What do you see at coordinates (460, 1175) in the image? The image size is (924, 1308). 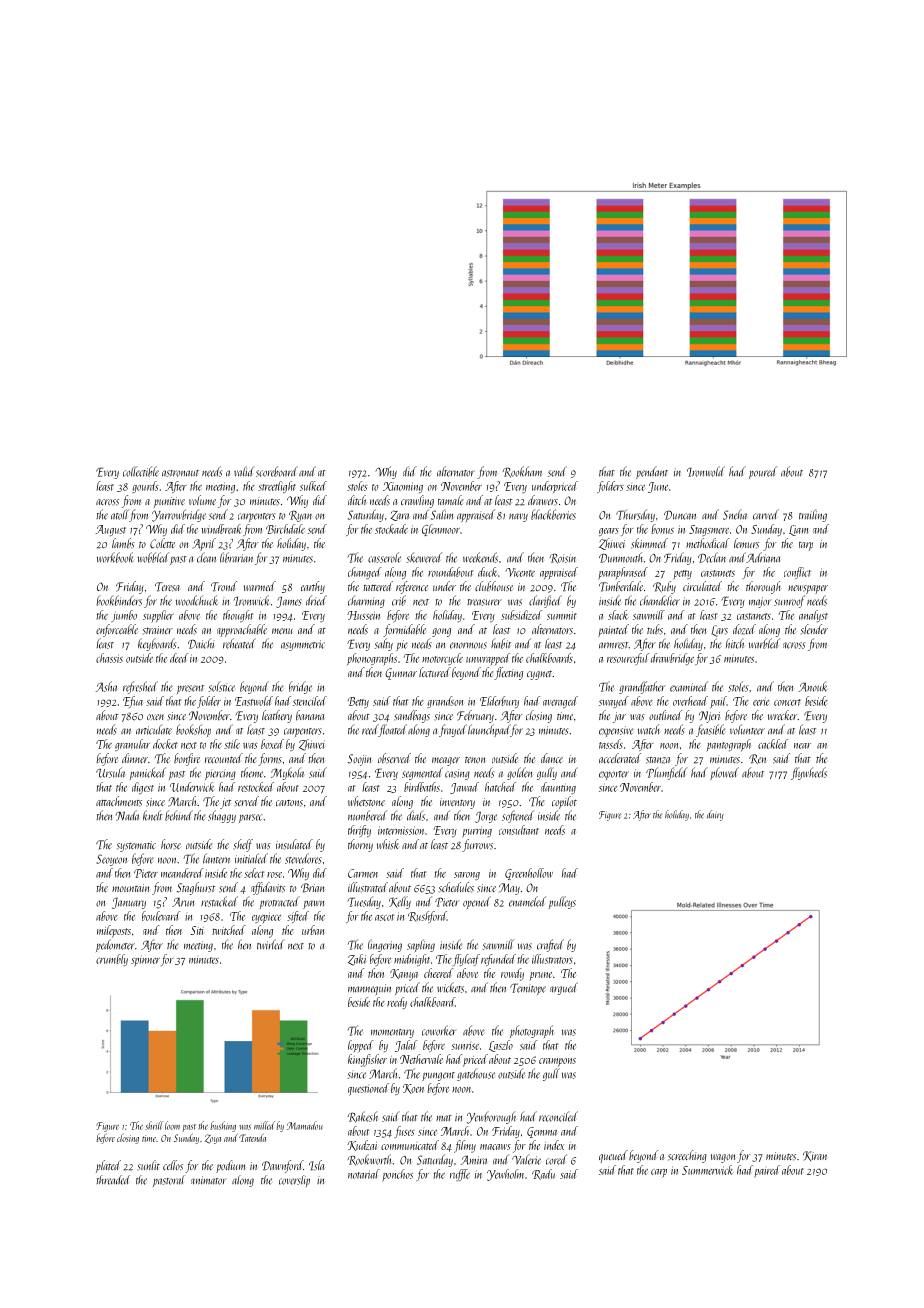 I see `ruffle` at bounding box center [460, 1175].
